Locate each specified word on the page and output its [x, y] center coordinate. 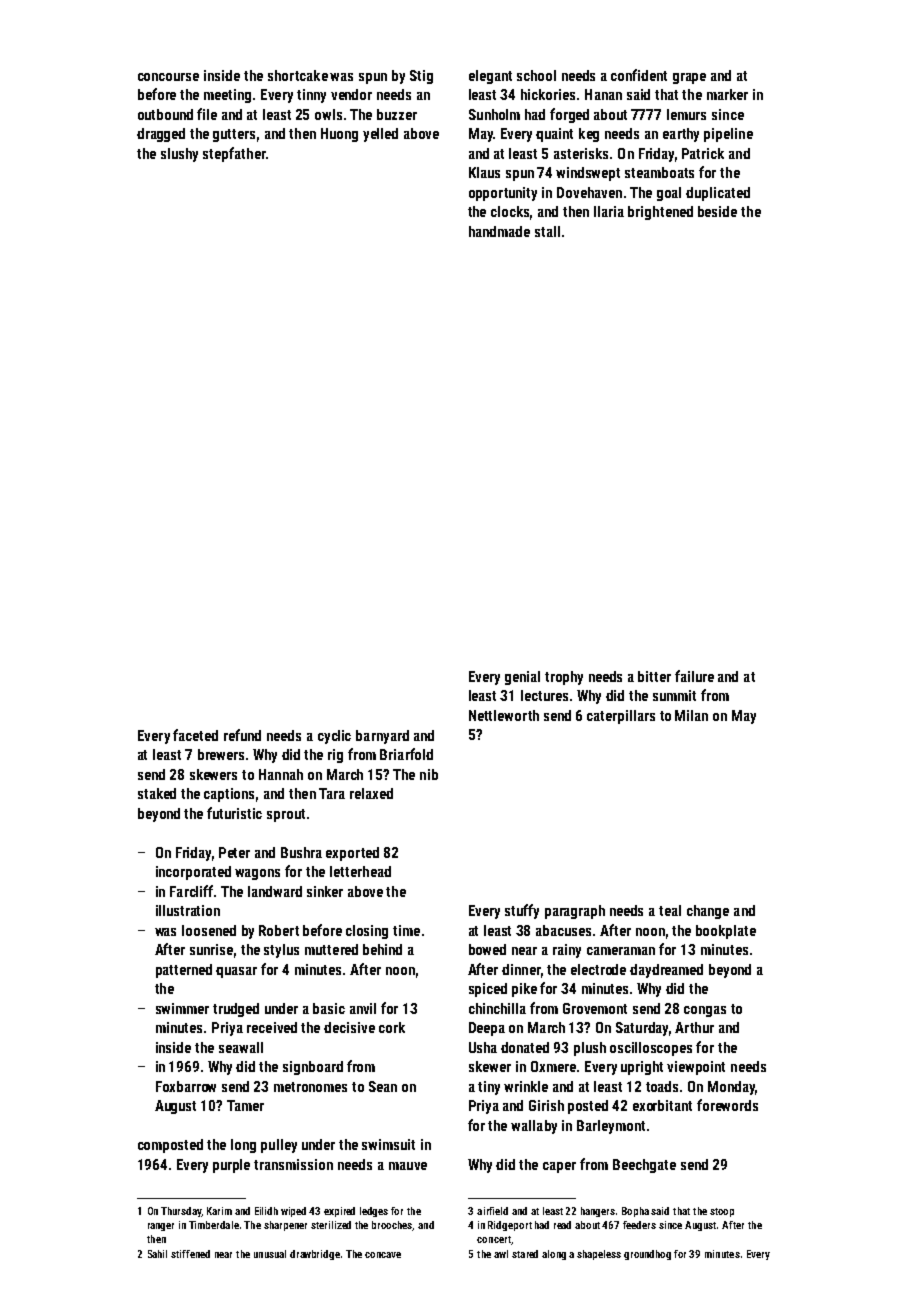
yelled [380, 135]
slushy [179, 155]
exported [352, 854]
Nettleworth [504, 715]
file [207, 114]
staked [157, 793]
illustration [188, 910]
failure [694, 676]
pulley [279, 1146]
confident [639, 75]
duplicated [718, 194]
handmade [499, 231]
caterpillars [621, 717]
